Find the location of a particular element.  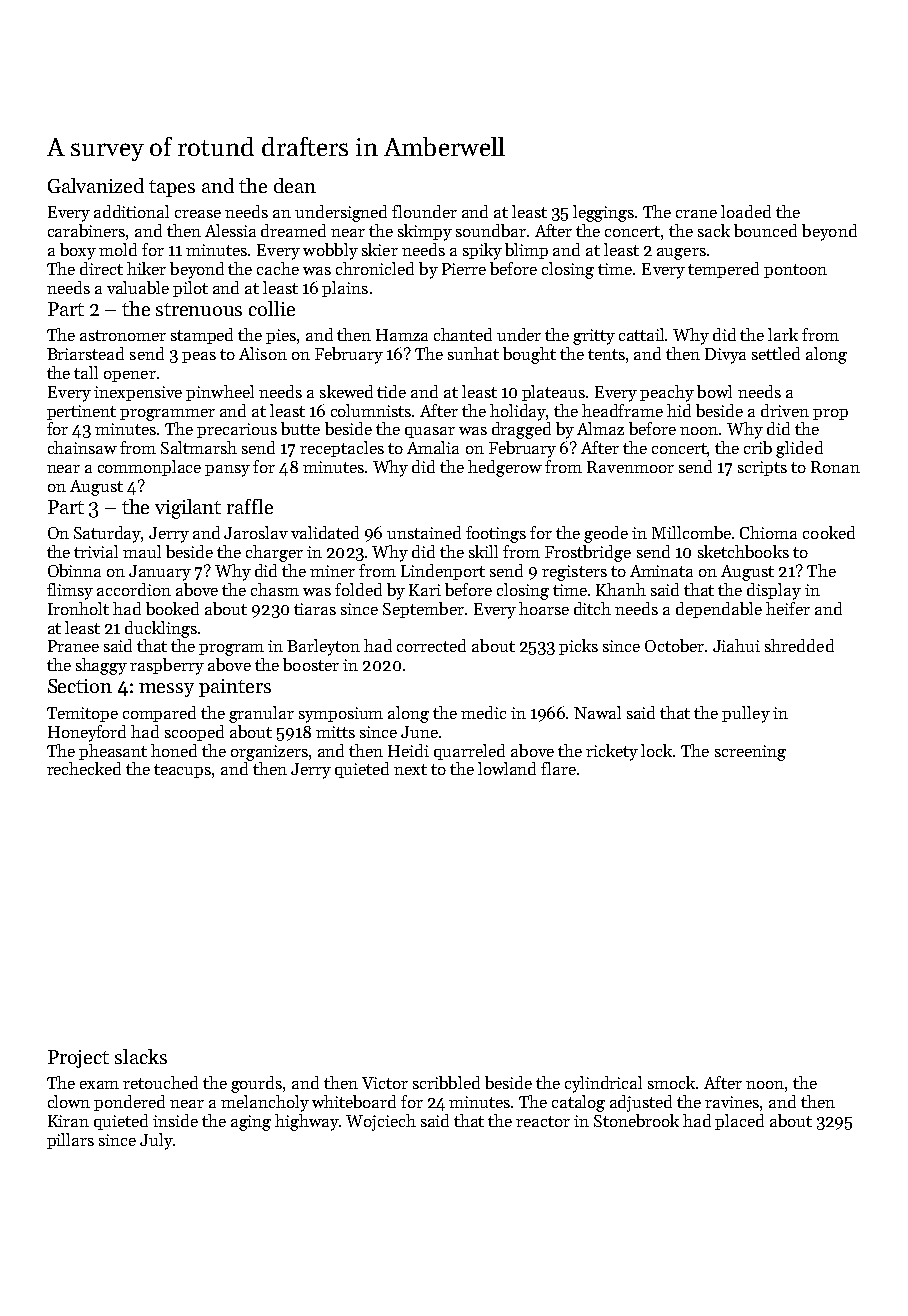

Nawal is located at coordinates (597, 712).
